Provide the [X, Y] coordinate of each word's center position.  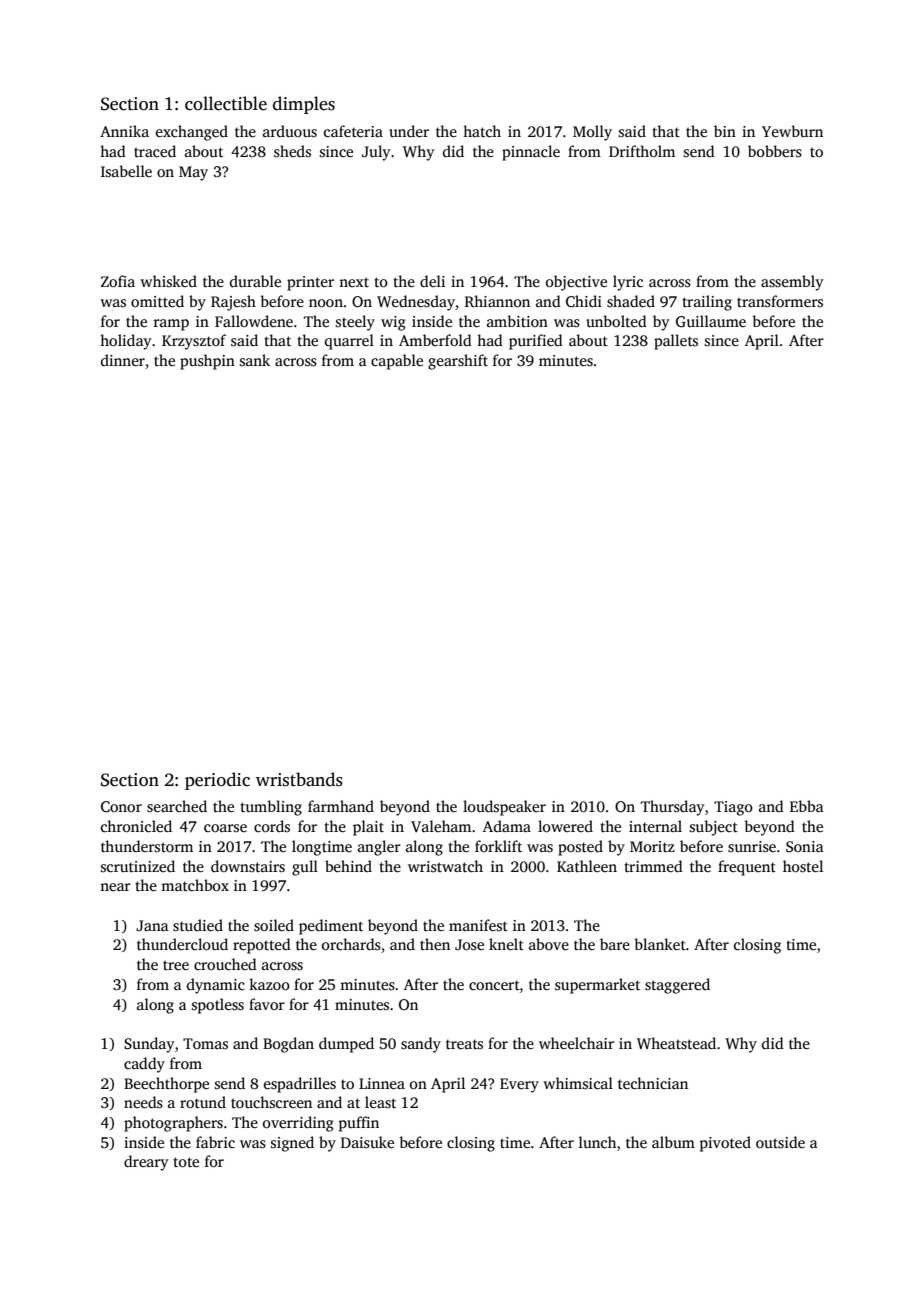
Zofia [118, 281]
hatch [482, 131]
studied [198, 925]
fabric [215, 1142]
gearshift [458, 362]
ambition [517, 321]
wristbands [299, 779]
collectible [226, 103]
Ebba [807, 806]
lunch [597, 1142]
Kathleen [587, 866]
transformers [780, 301]
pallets [676, 342]
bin [725, 131]
